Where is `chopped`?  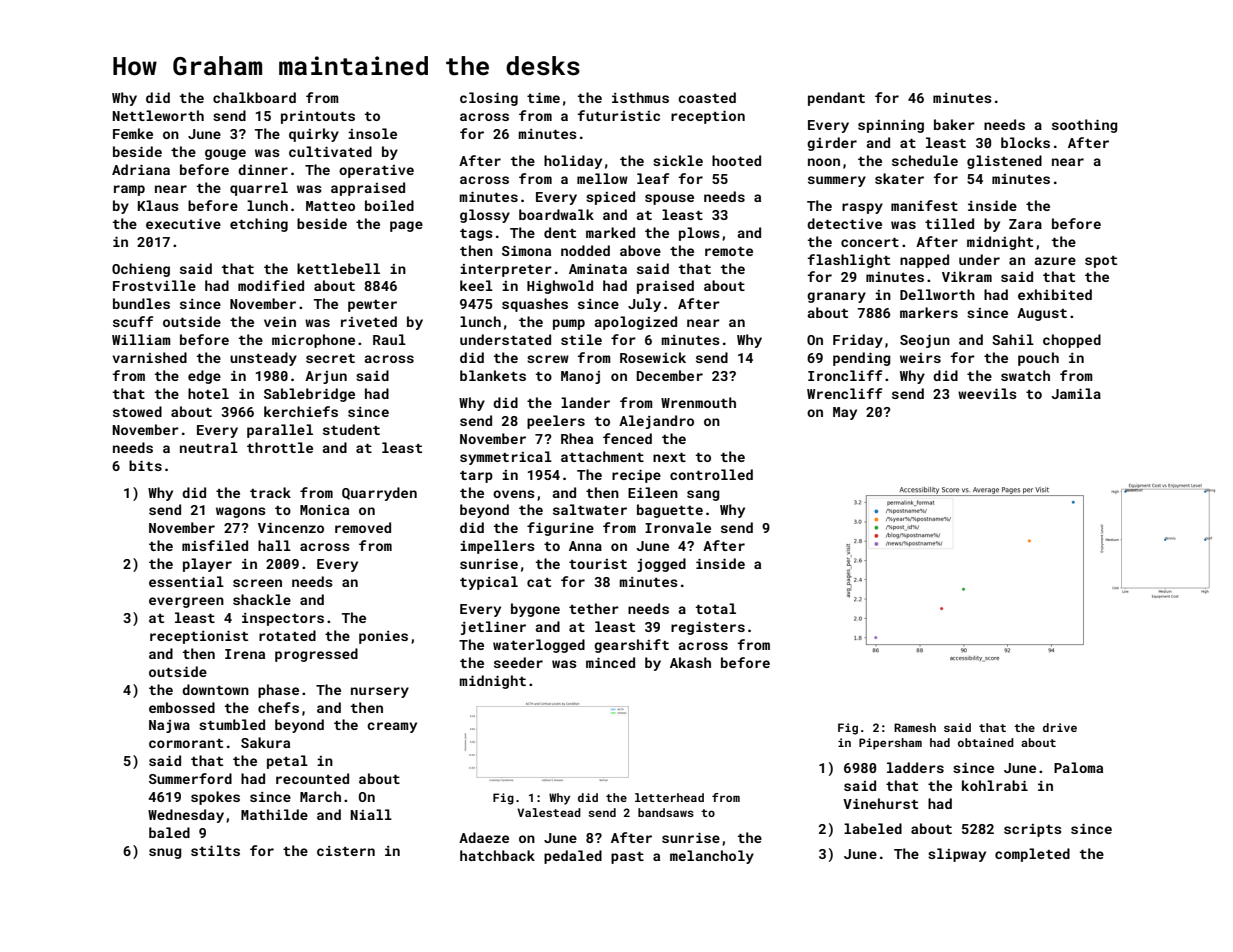 chopped is located at coordinates (1072, 341).
